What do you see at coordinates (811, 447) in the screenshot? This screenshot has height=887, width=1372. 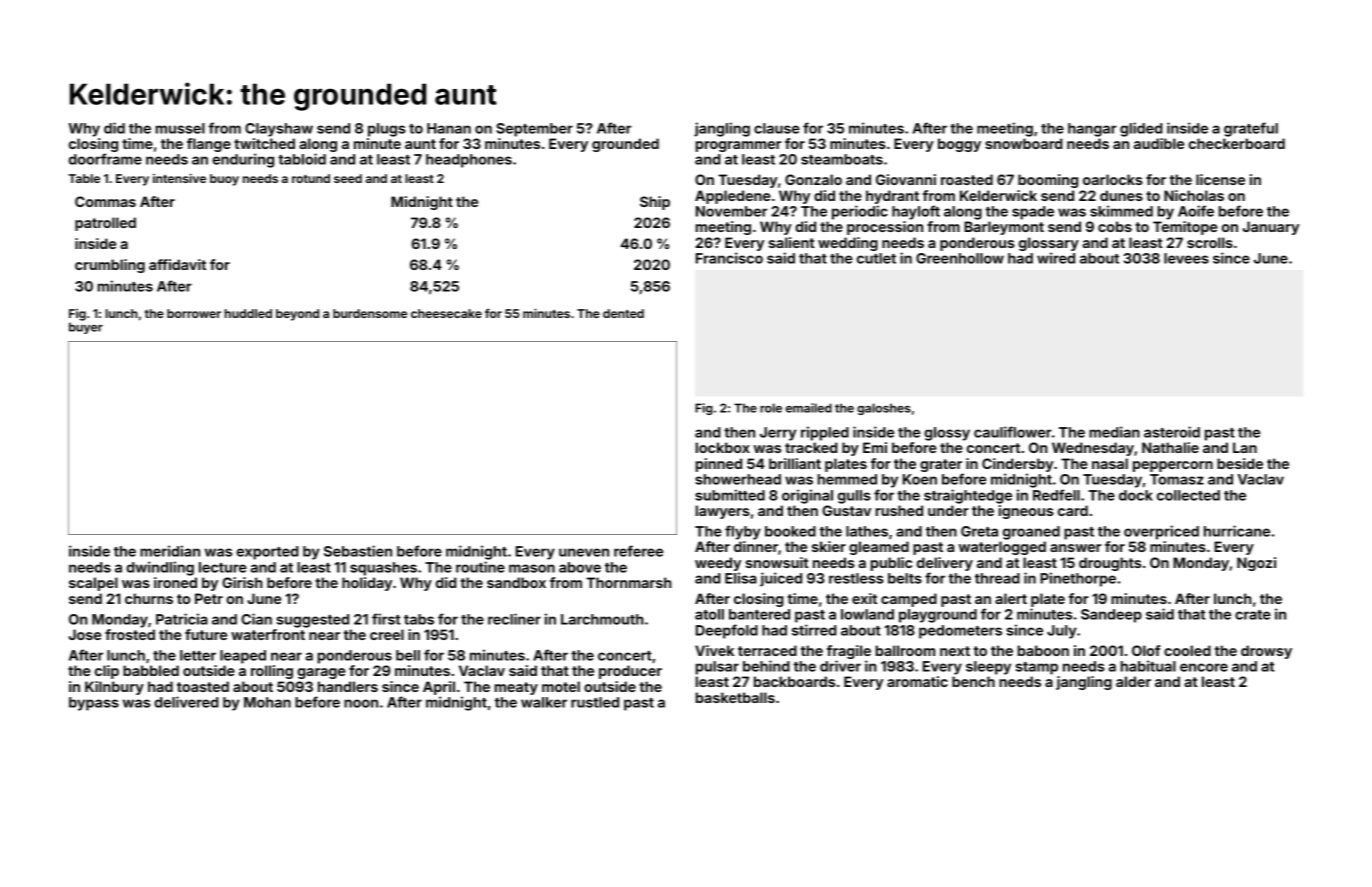 I see `tracked` at bounding box center [811, 447].
